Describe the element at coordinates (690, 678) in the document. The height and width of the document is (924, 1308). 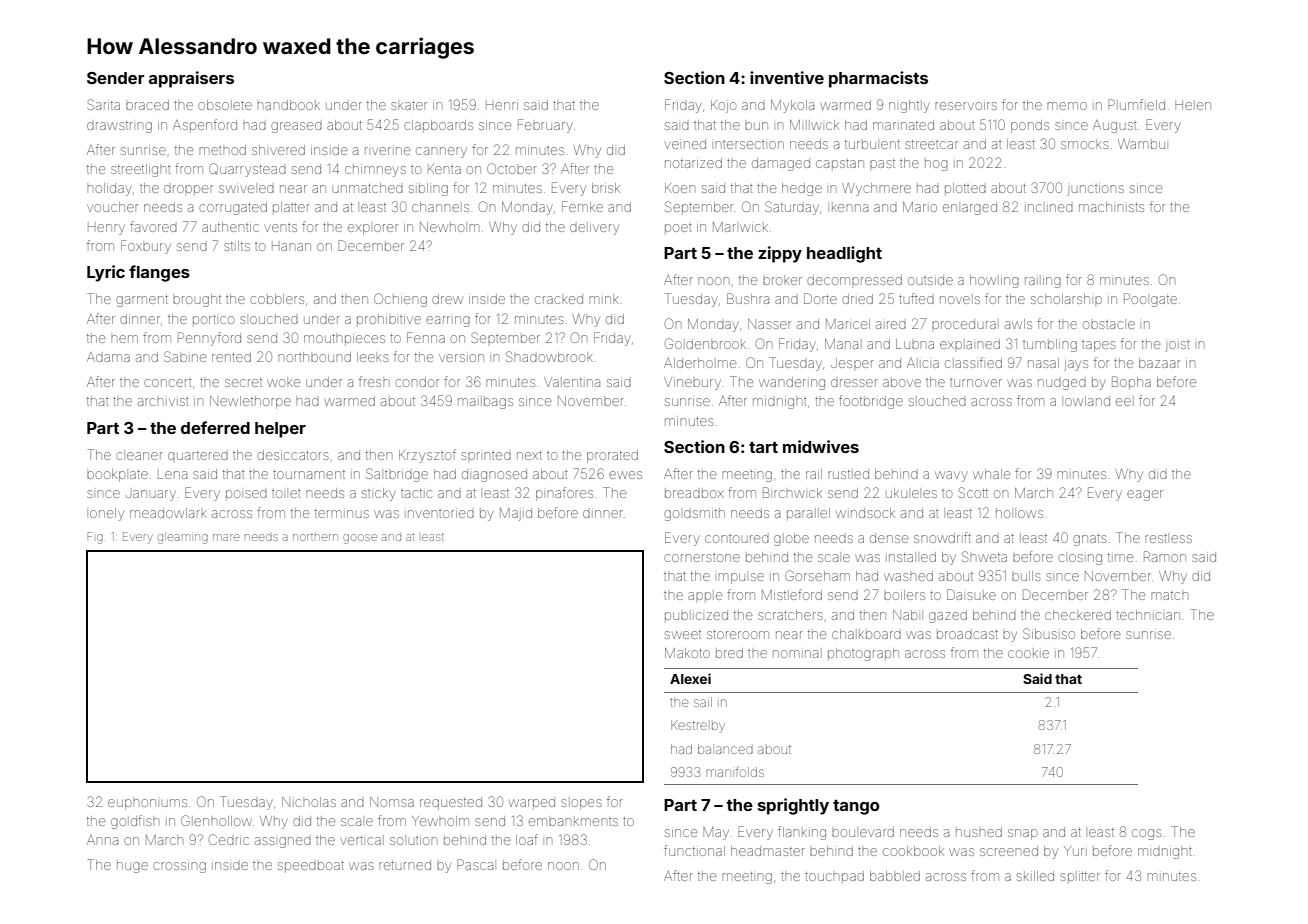
I see `Alexei` at that location.
